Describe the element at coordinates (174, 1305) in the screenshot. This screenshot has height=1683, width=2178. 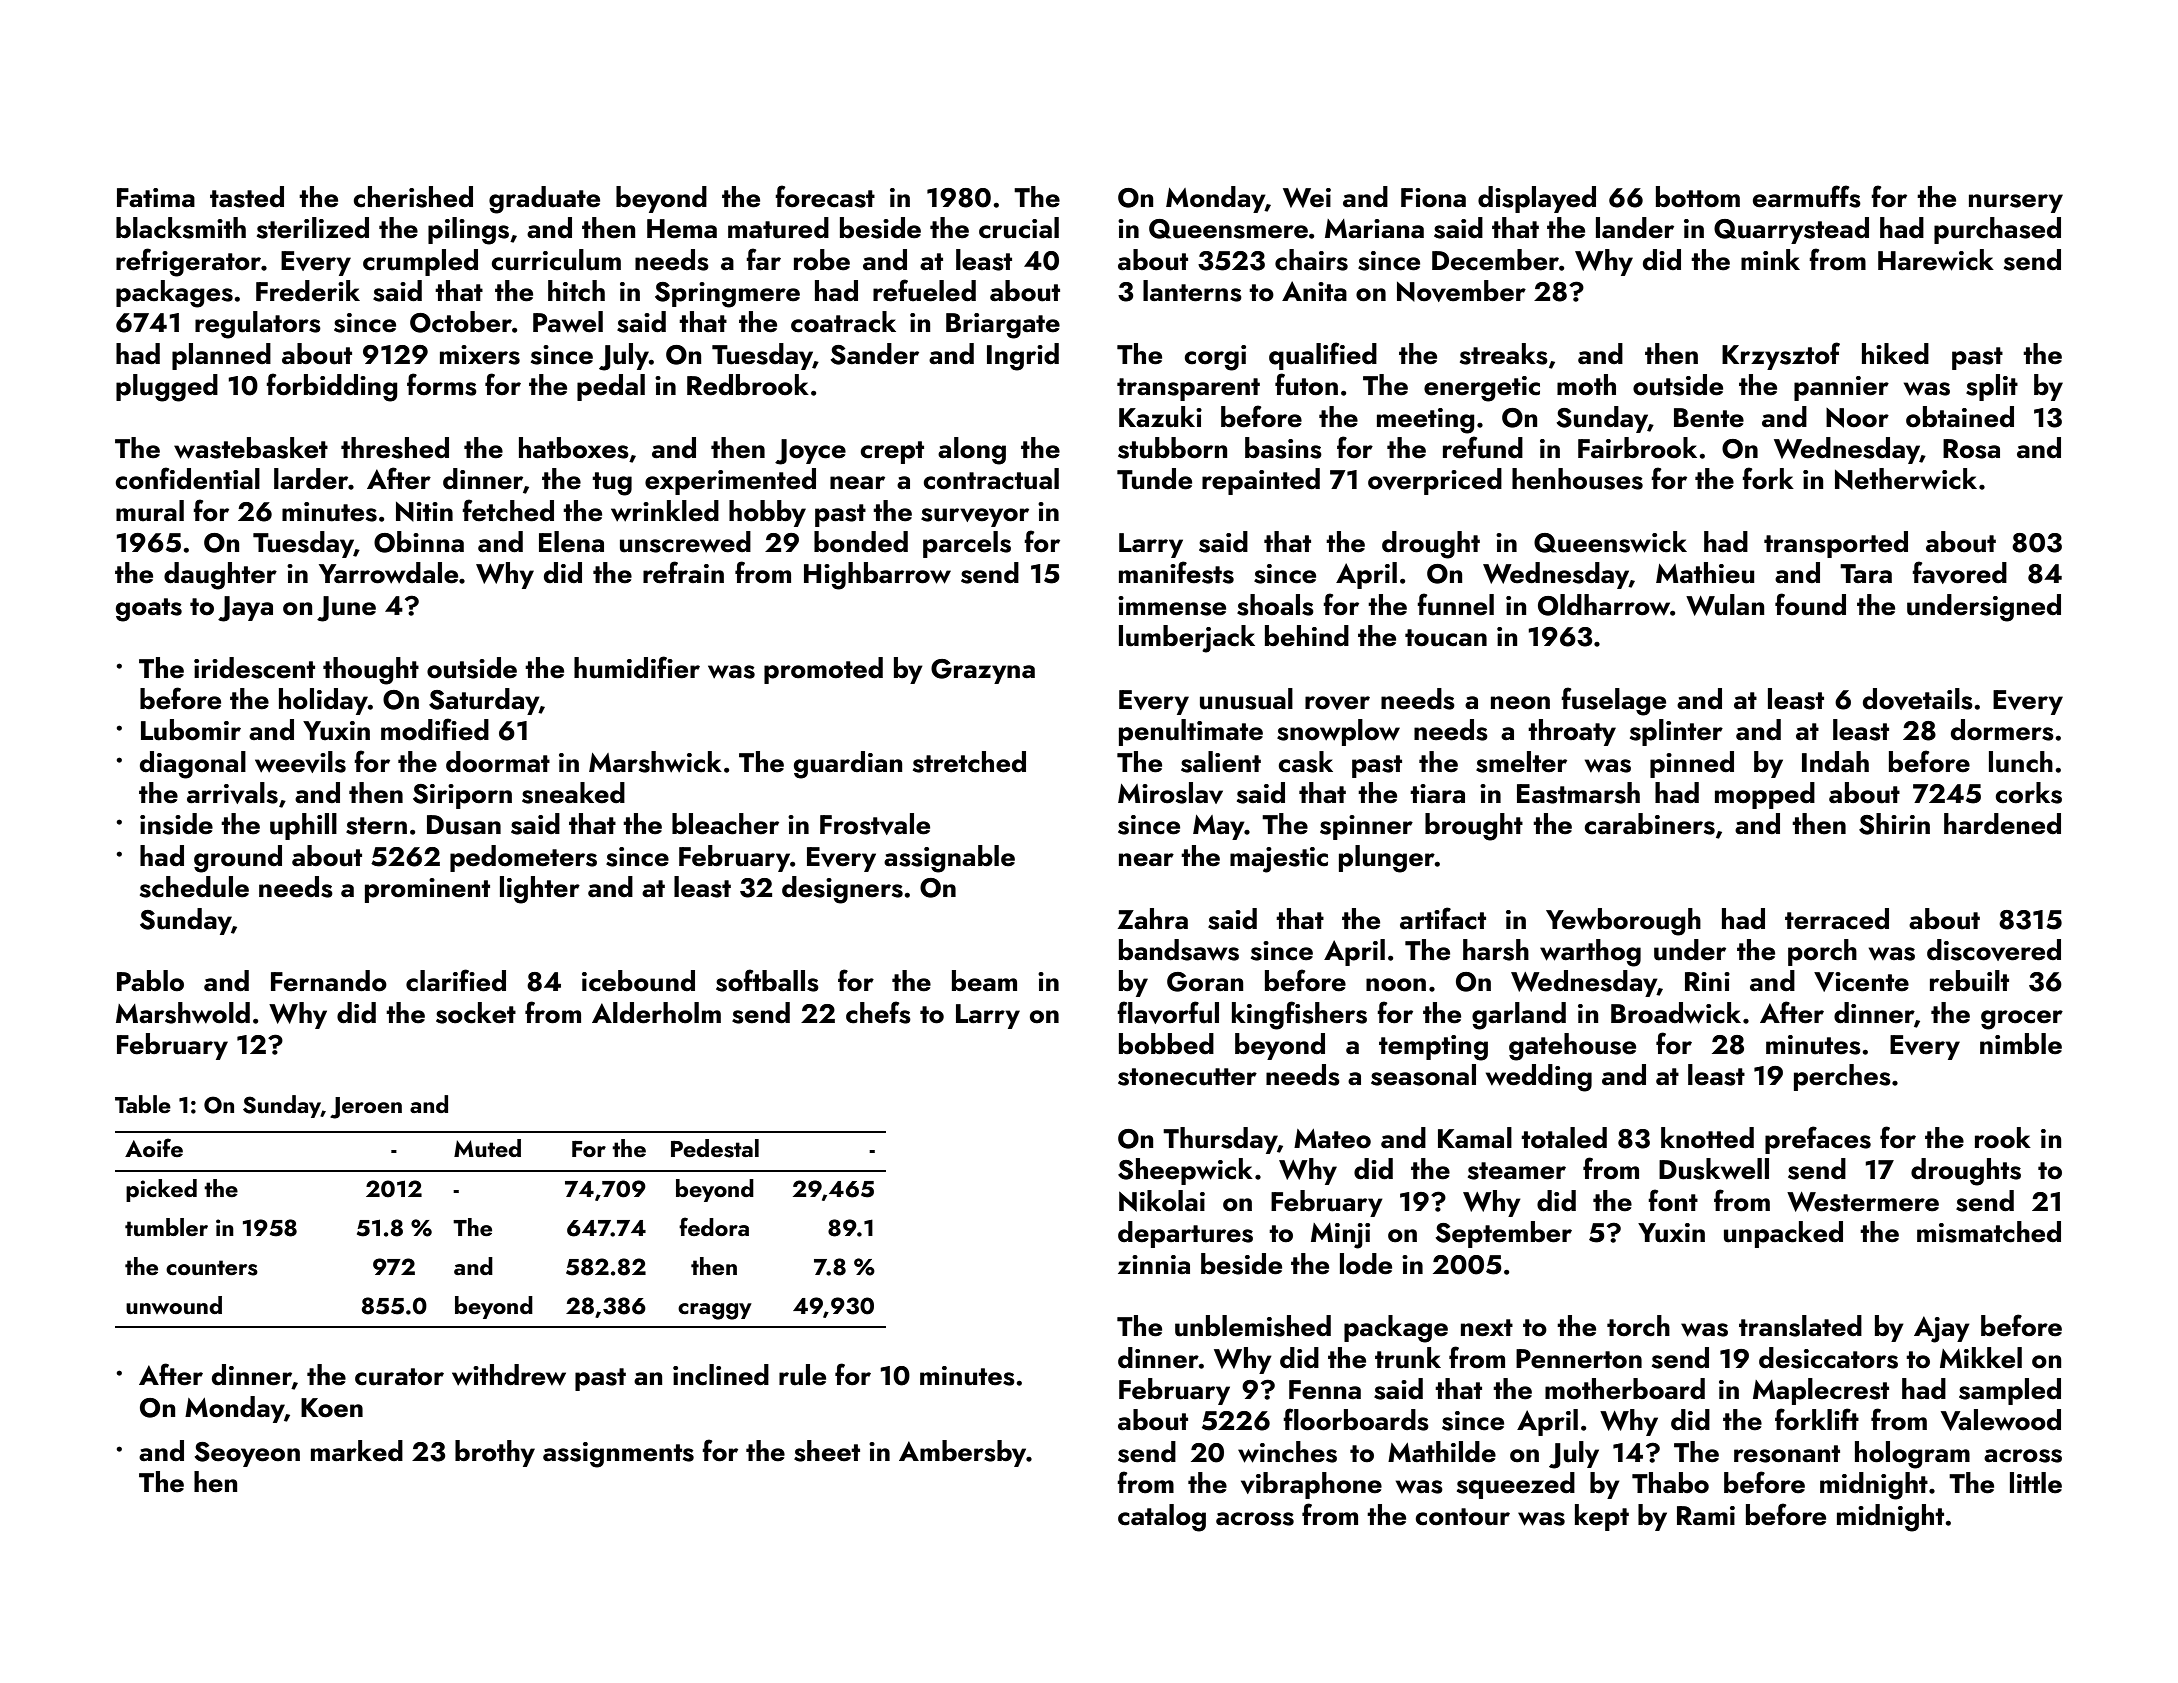
I see `unwound` at that location.
